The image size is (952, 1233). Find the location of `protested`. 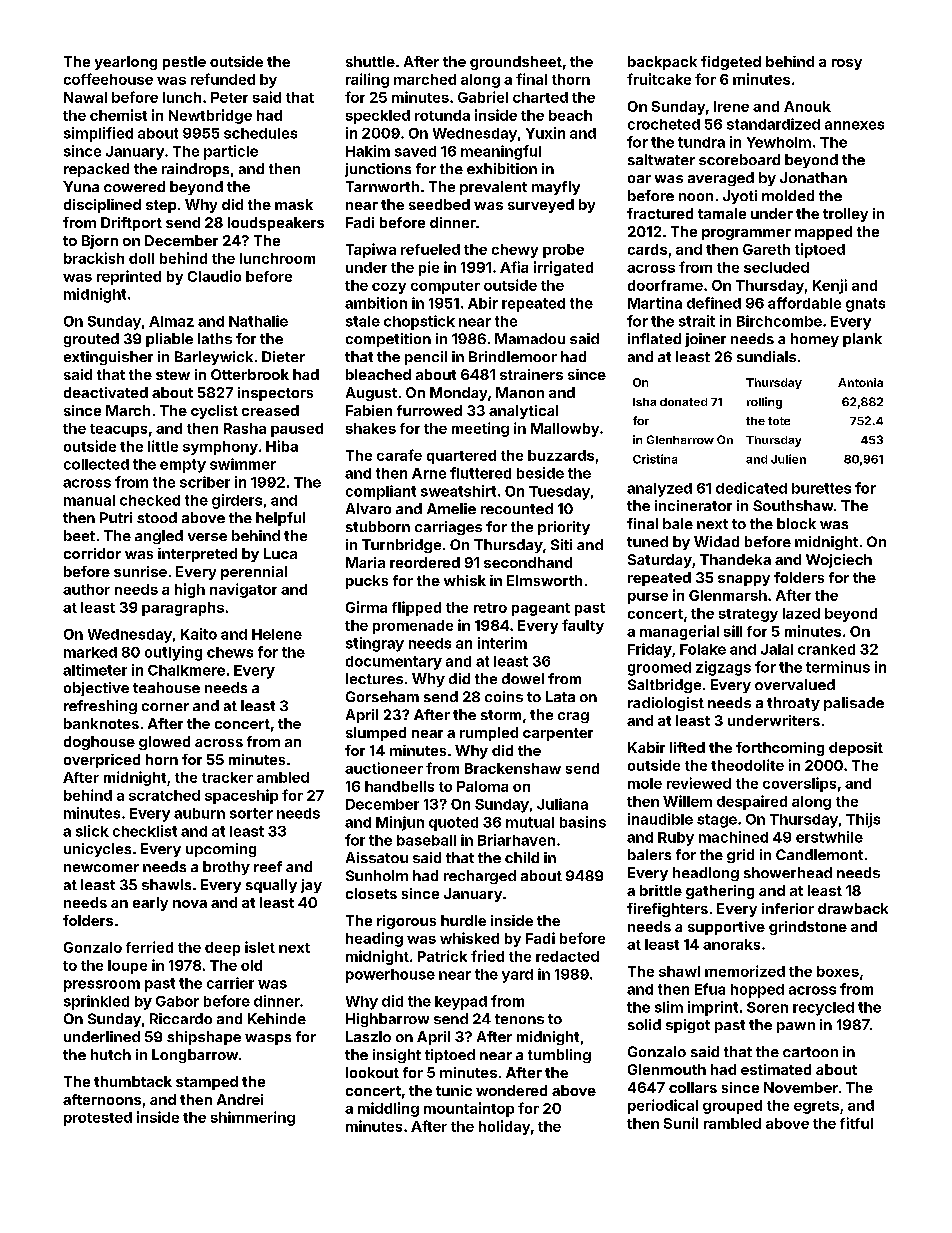

protested is located at coordinates (98, 1119).
